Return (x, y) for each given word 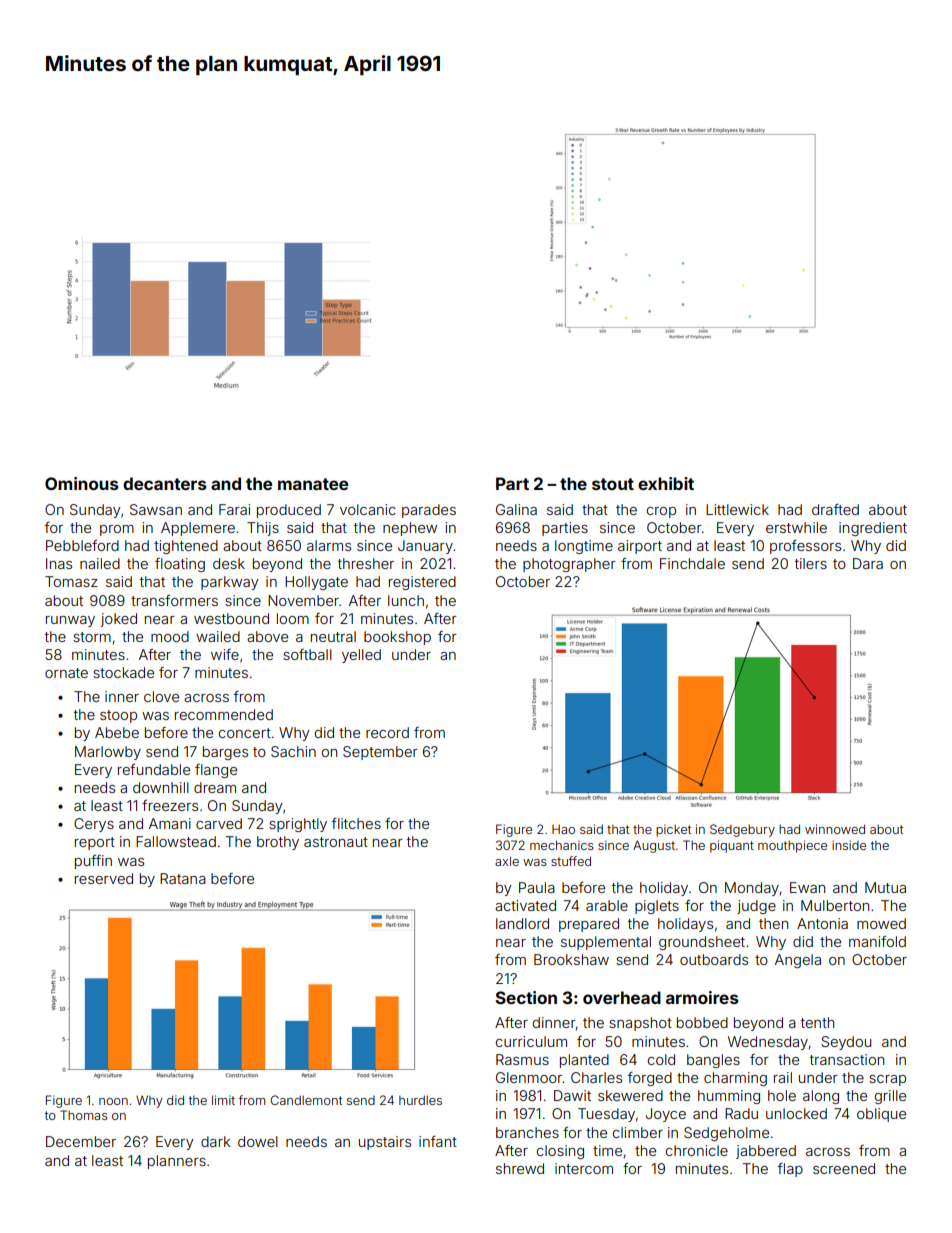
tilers (811, 563)
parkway (230, 583)
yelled (361, 656)
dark (215, 1141)
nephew (410, 529)
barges (225, 753)
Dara (868, 563)
